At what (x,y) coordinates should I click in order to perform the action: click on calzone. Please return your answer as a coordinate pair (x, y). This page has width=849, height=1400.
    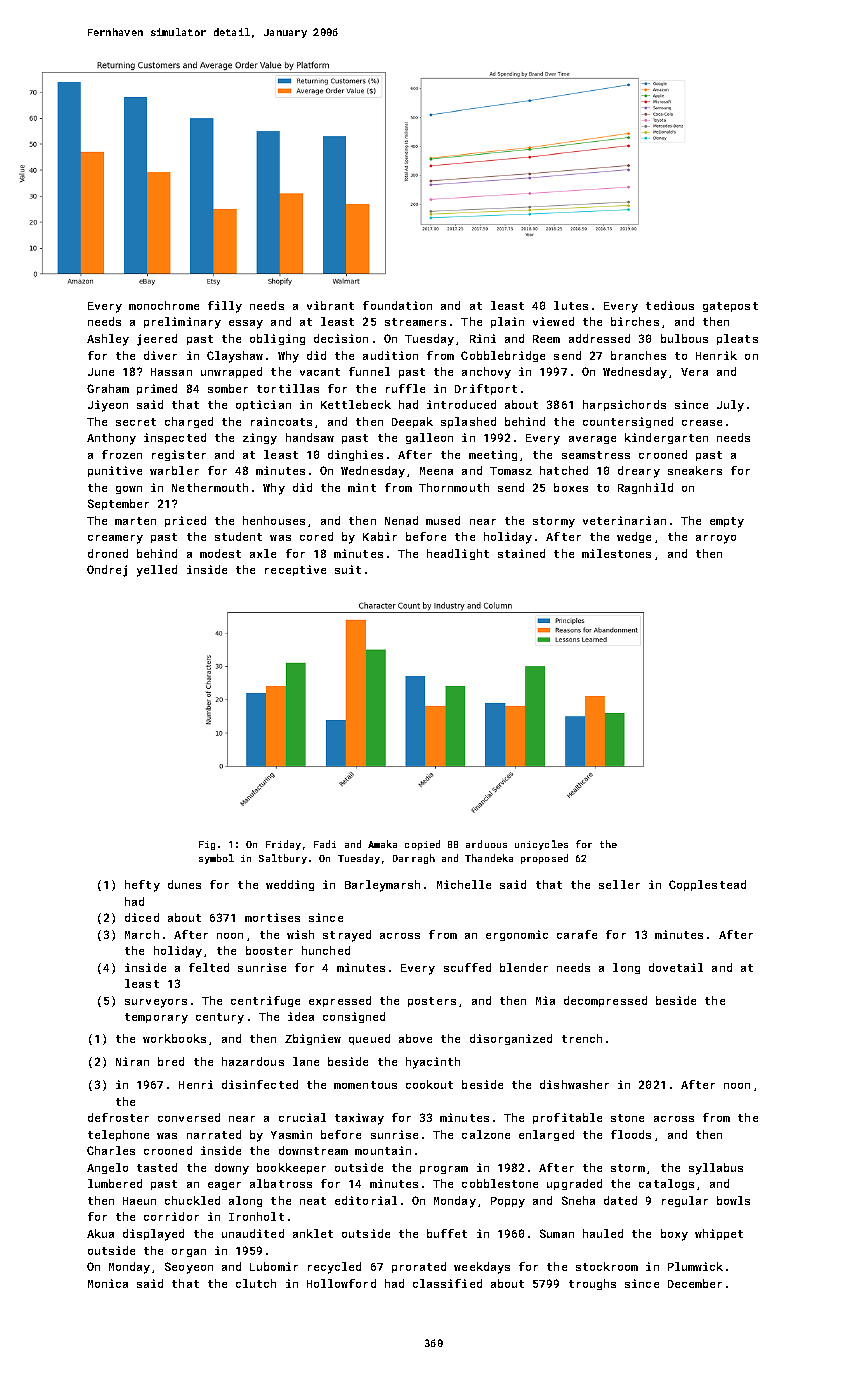
    Looking at the image, I should click on (486, 1134).
